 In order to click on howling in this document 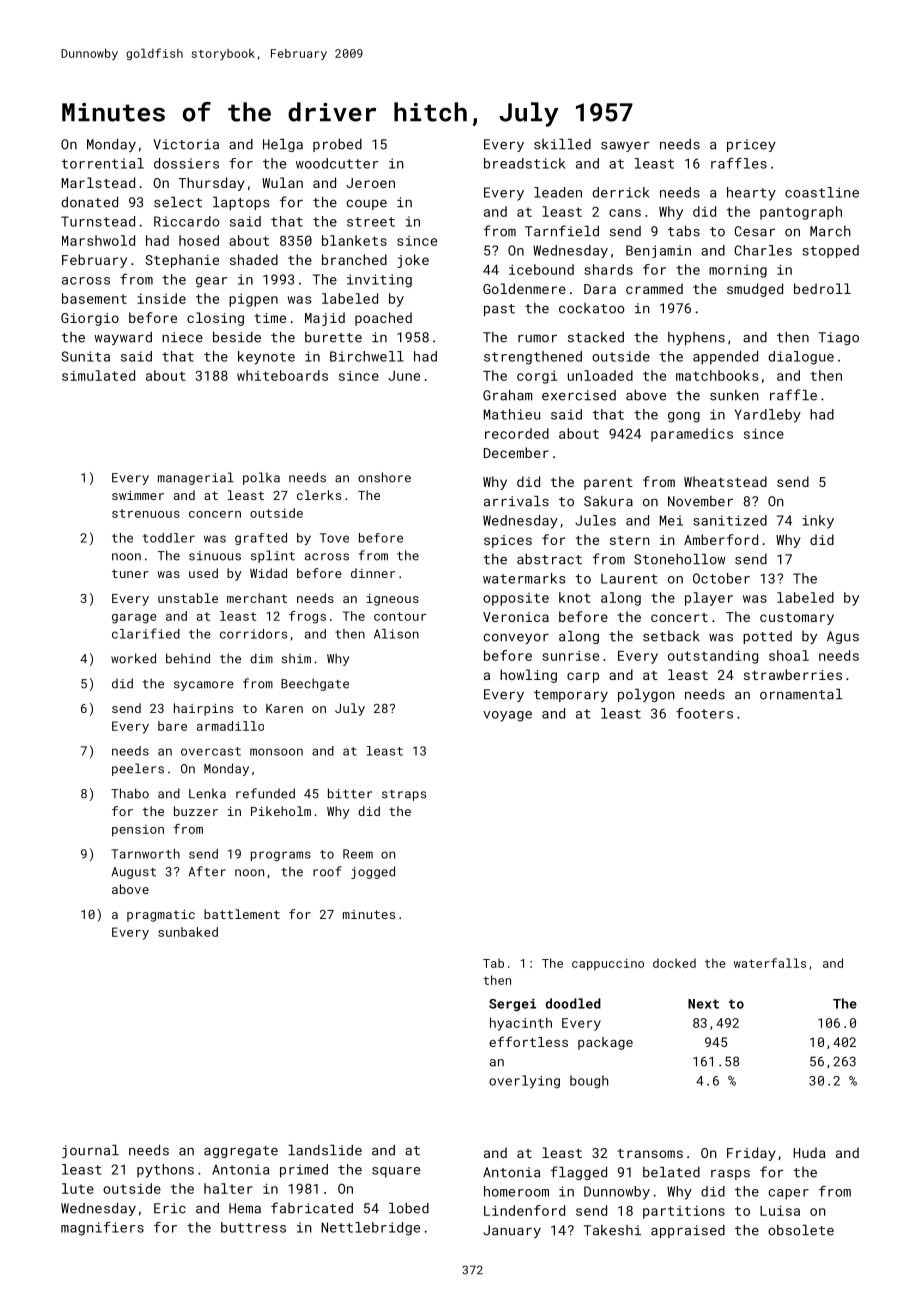, I will do `click(528, 676)`.
